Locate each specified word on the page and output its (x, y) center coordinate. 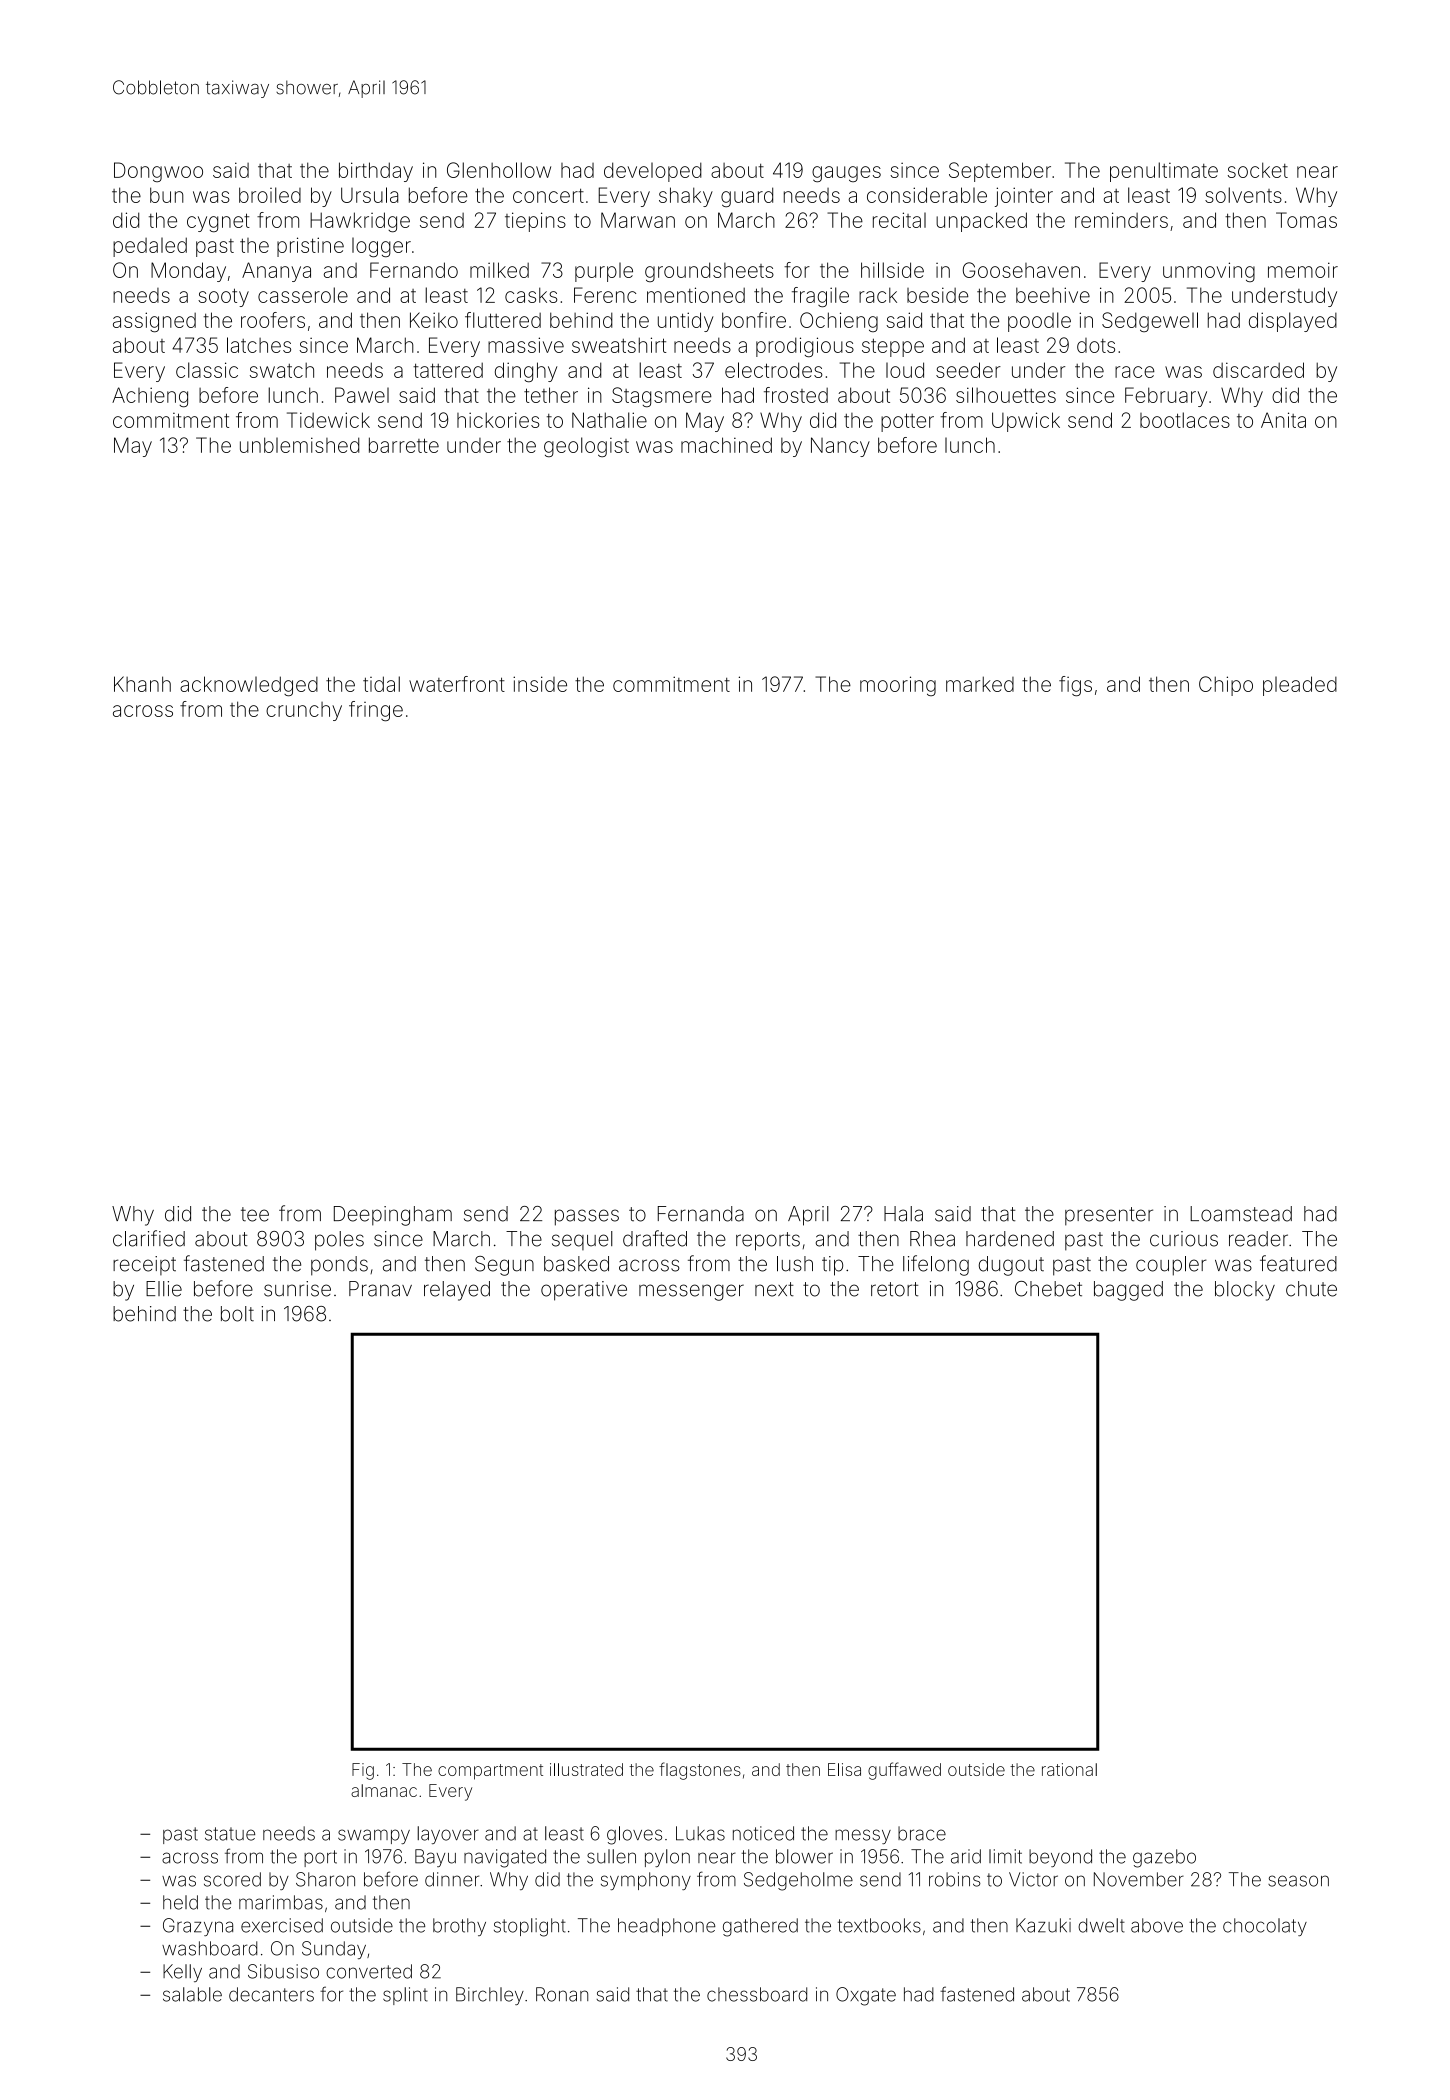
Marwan (638, 220)
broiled (270, 195)
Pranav (380, 1289)
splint (405, 1996)
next (774, 1289)
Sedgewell (1150, 322)
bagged (1128, 1291)
